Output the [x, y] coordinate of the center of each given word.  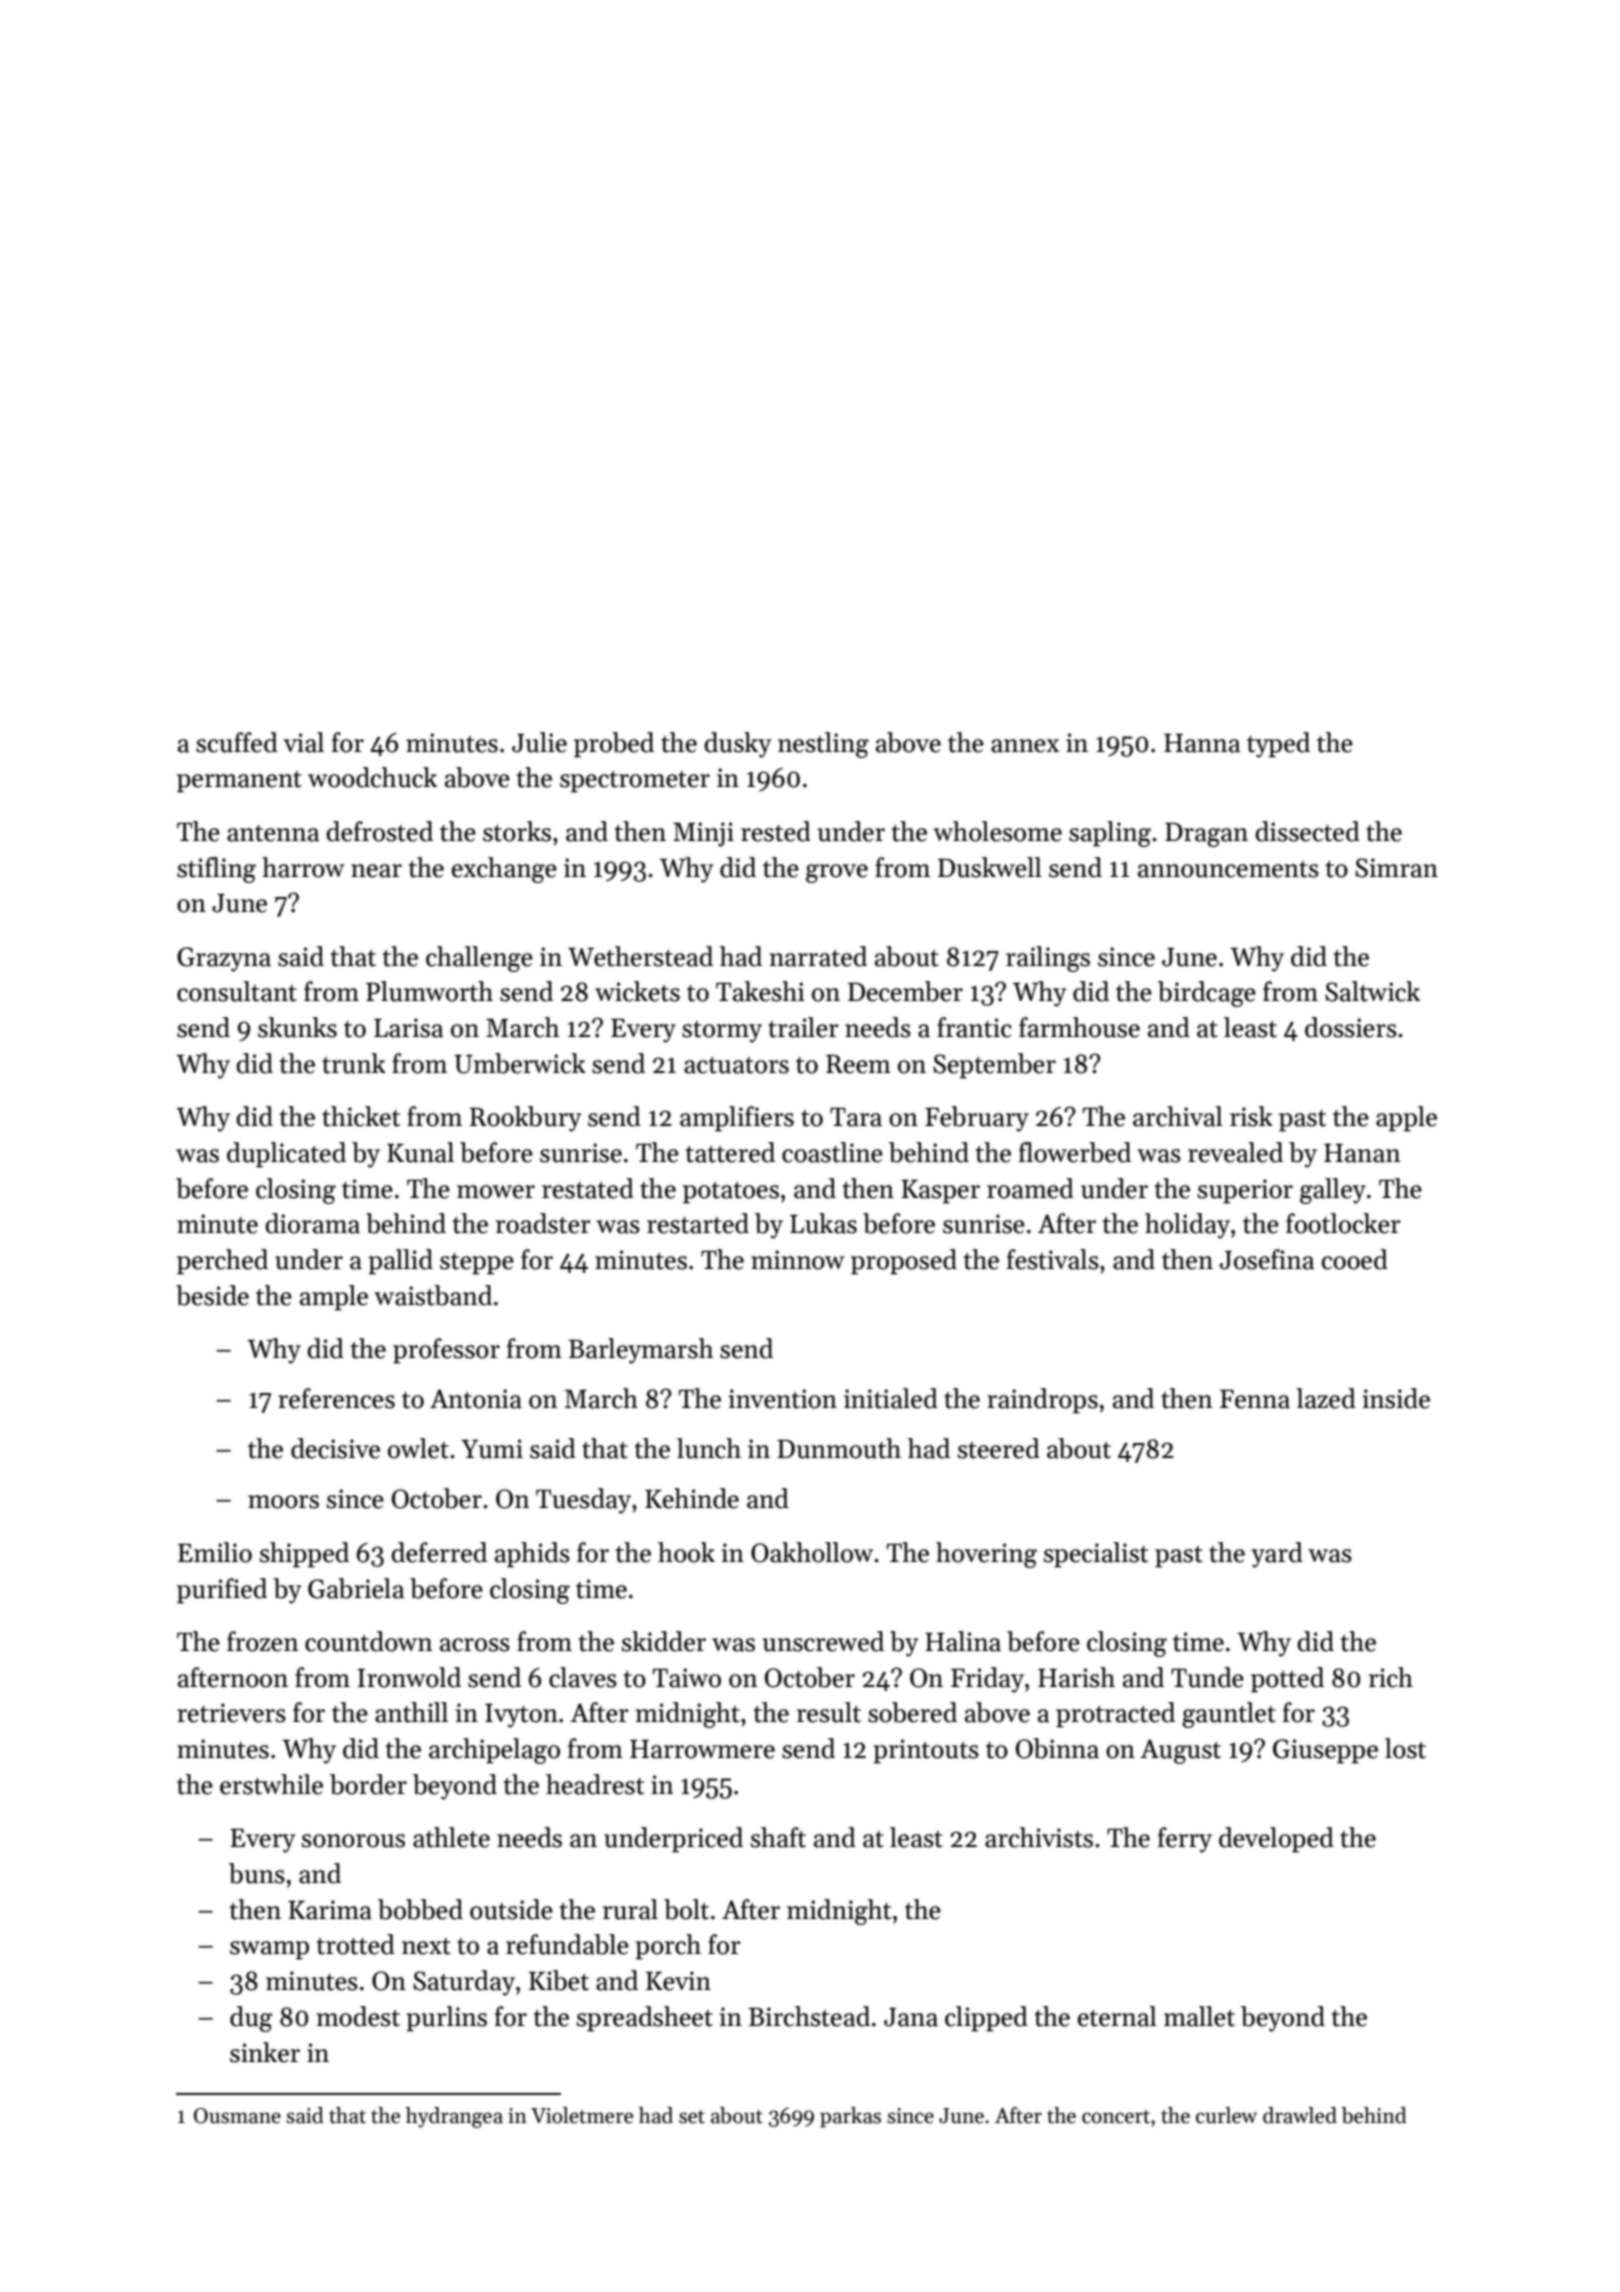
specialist [1096, 1555]
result [829, 1712]
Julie [539, 742]
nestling [823, 745]
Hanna [1202, 743]
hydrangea [454, 2117]
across [475, 1645]
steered [999, 1448]
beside [212, 1295]
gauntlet [1229, 1715]
